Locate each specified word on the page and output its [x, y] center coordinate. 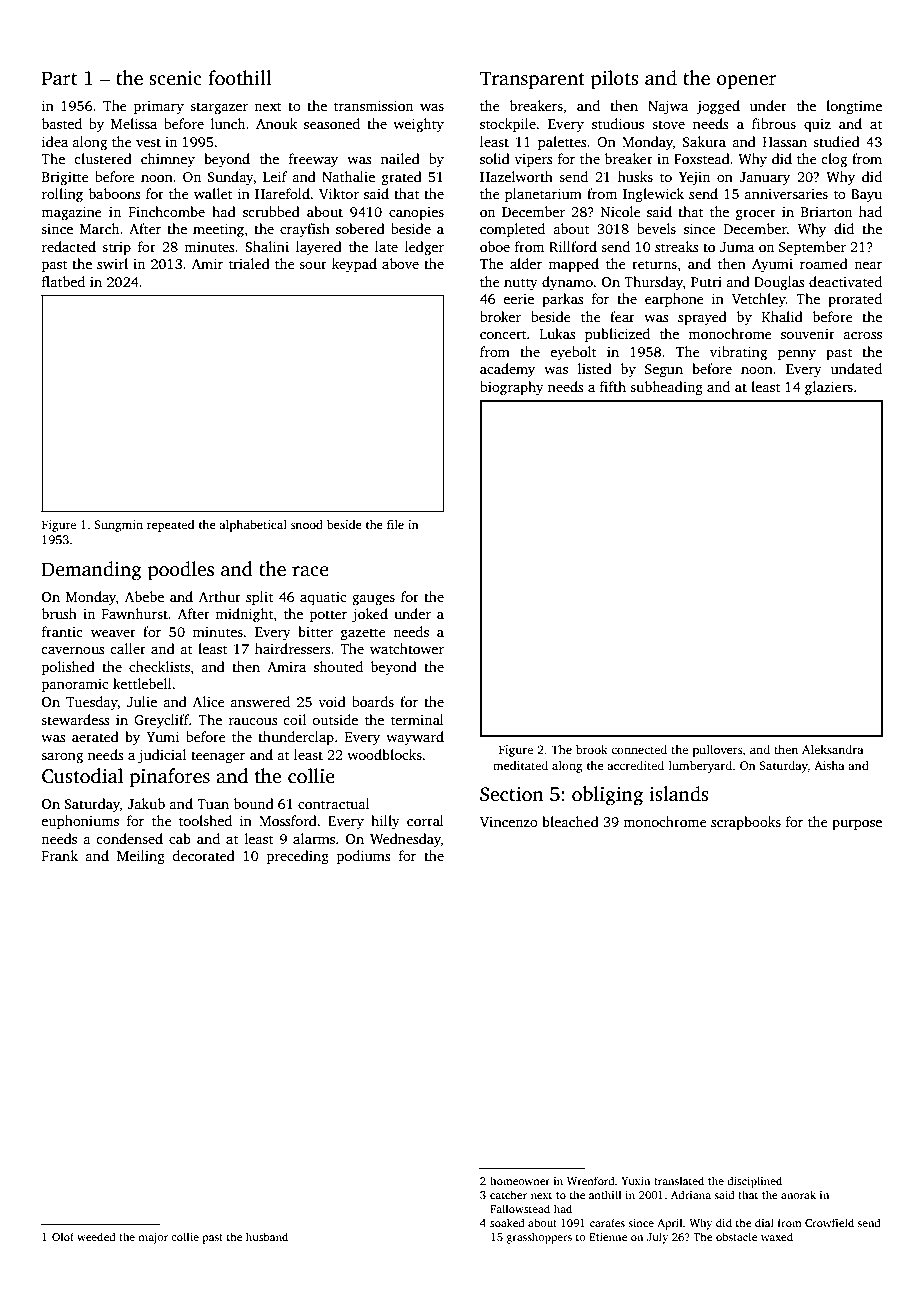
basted [62, 123]
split [259, 598]
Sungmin [118, 526]
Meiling [141, 857]
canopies [416, 213]
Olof [63, 1236]
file [395, 524]
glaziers [829, 388]
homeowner [520, 1180]
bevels [656, 228]
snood [307, 524]
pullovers [718, 751]
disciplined [754, 1182]
